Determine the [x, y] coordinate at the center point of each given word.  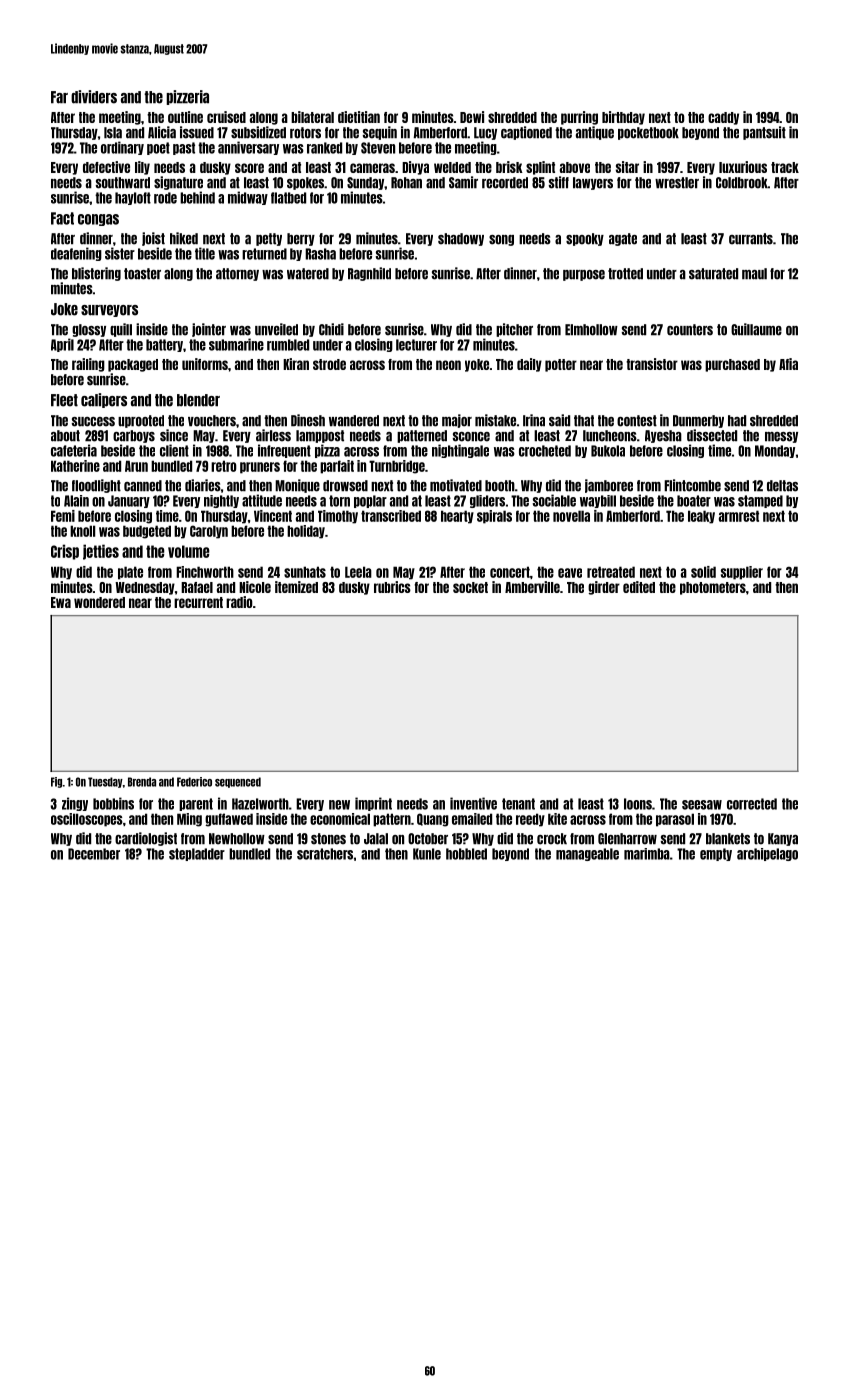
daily [529, 365]
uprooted [141, 421]
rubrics [392, 587]
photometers [713, 588]
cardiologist [146, 839]
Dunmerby [698, 421]
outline [185, 117]
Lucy [485, 133]
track [785, 167]
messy [781, 437]
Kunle [427, 854]
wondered [99, 602]
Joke [64, 309]
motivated [456, 485]
